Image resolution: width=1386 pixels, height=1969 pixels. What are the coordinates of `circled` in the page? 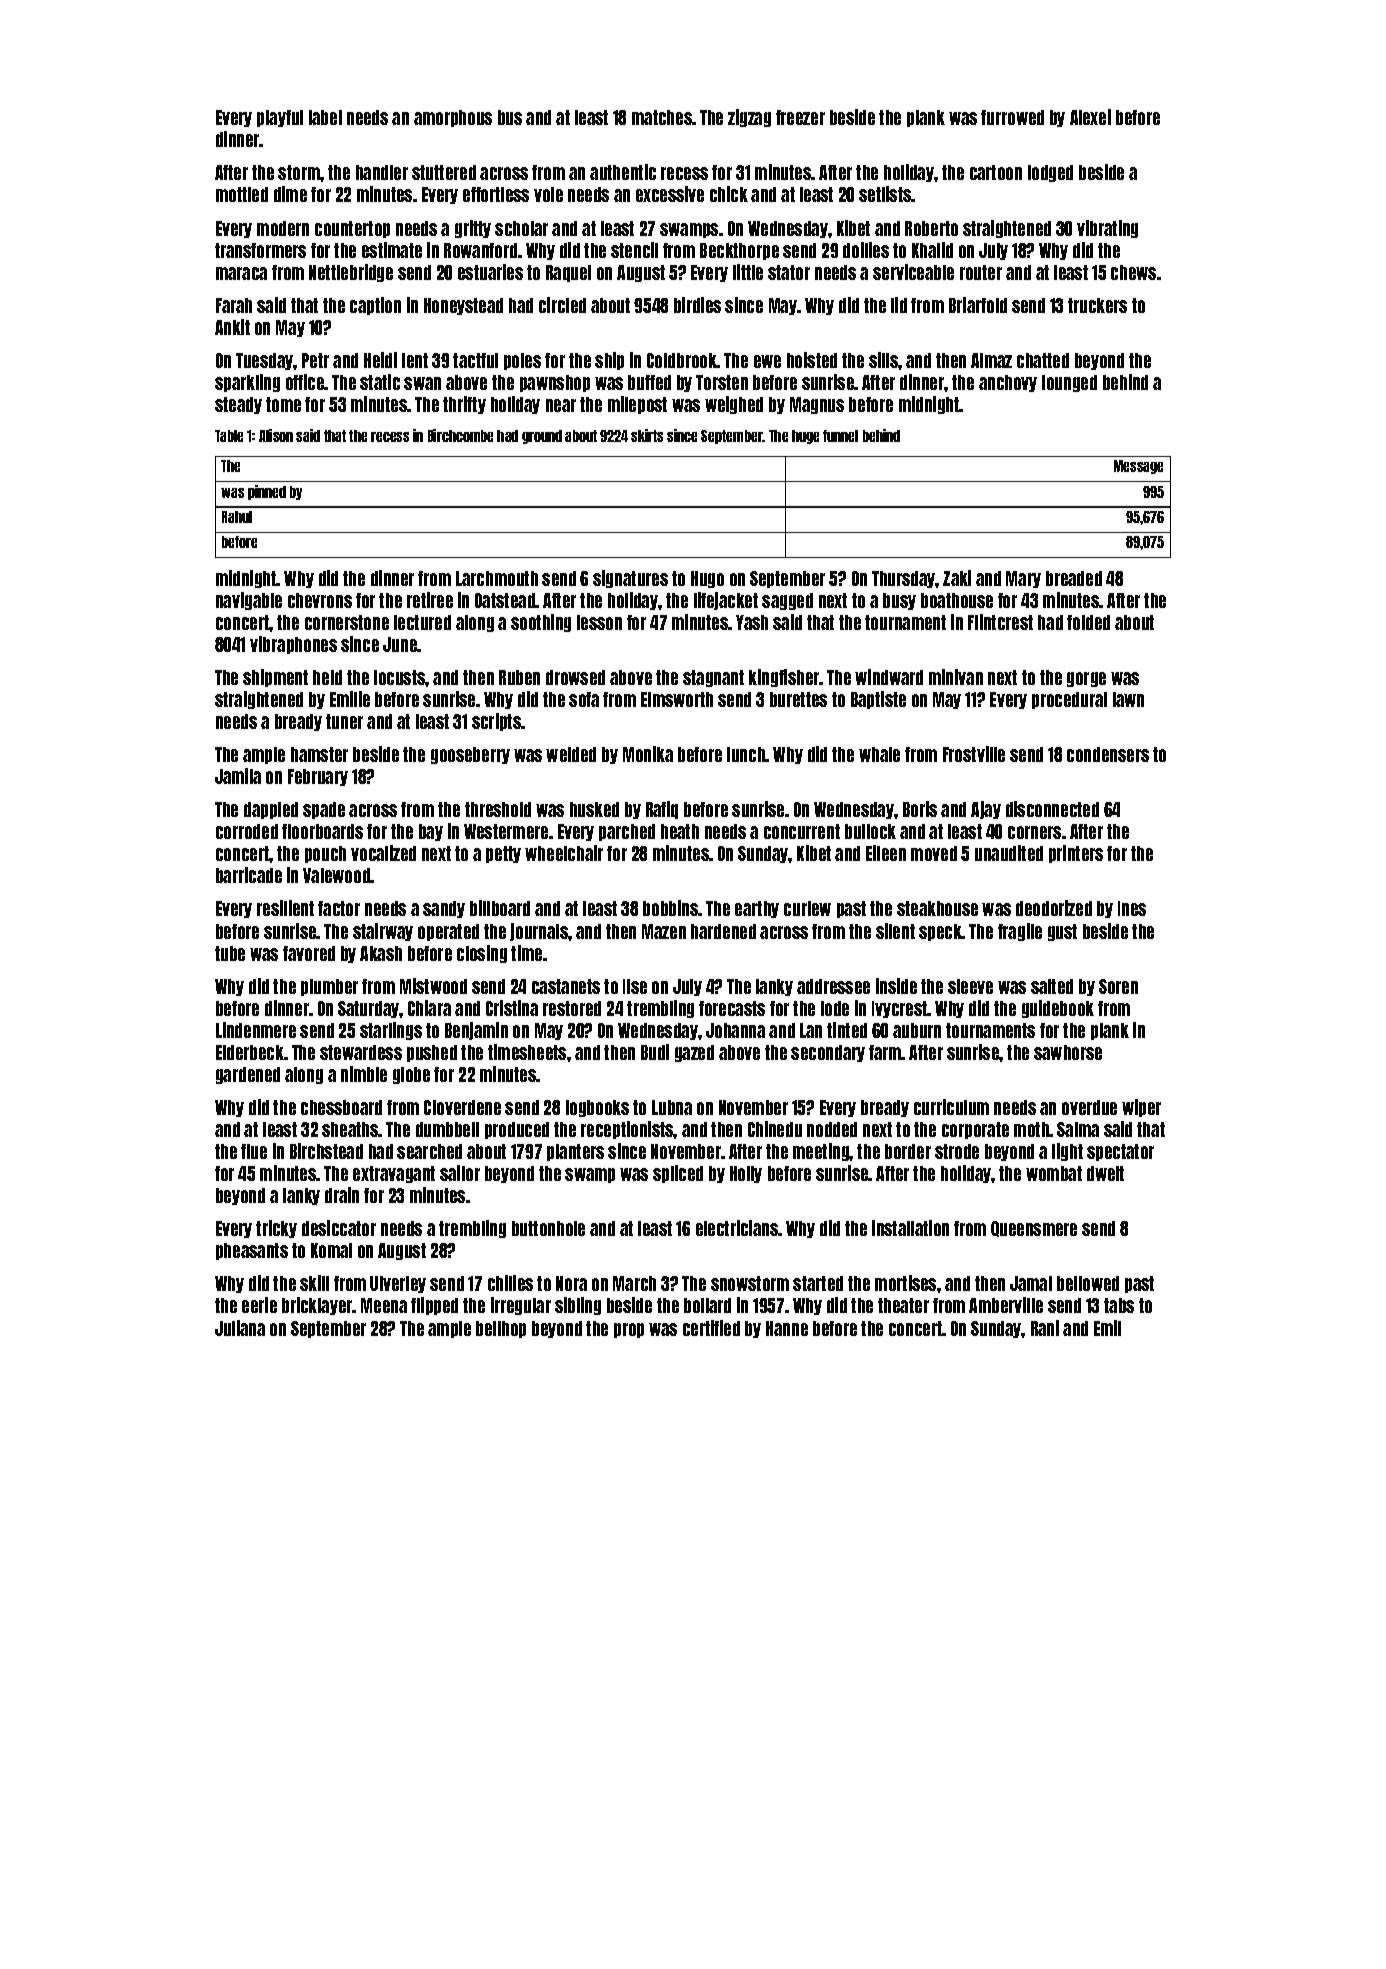 It's located at (562, 305).
